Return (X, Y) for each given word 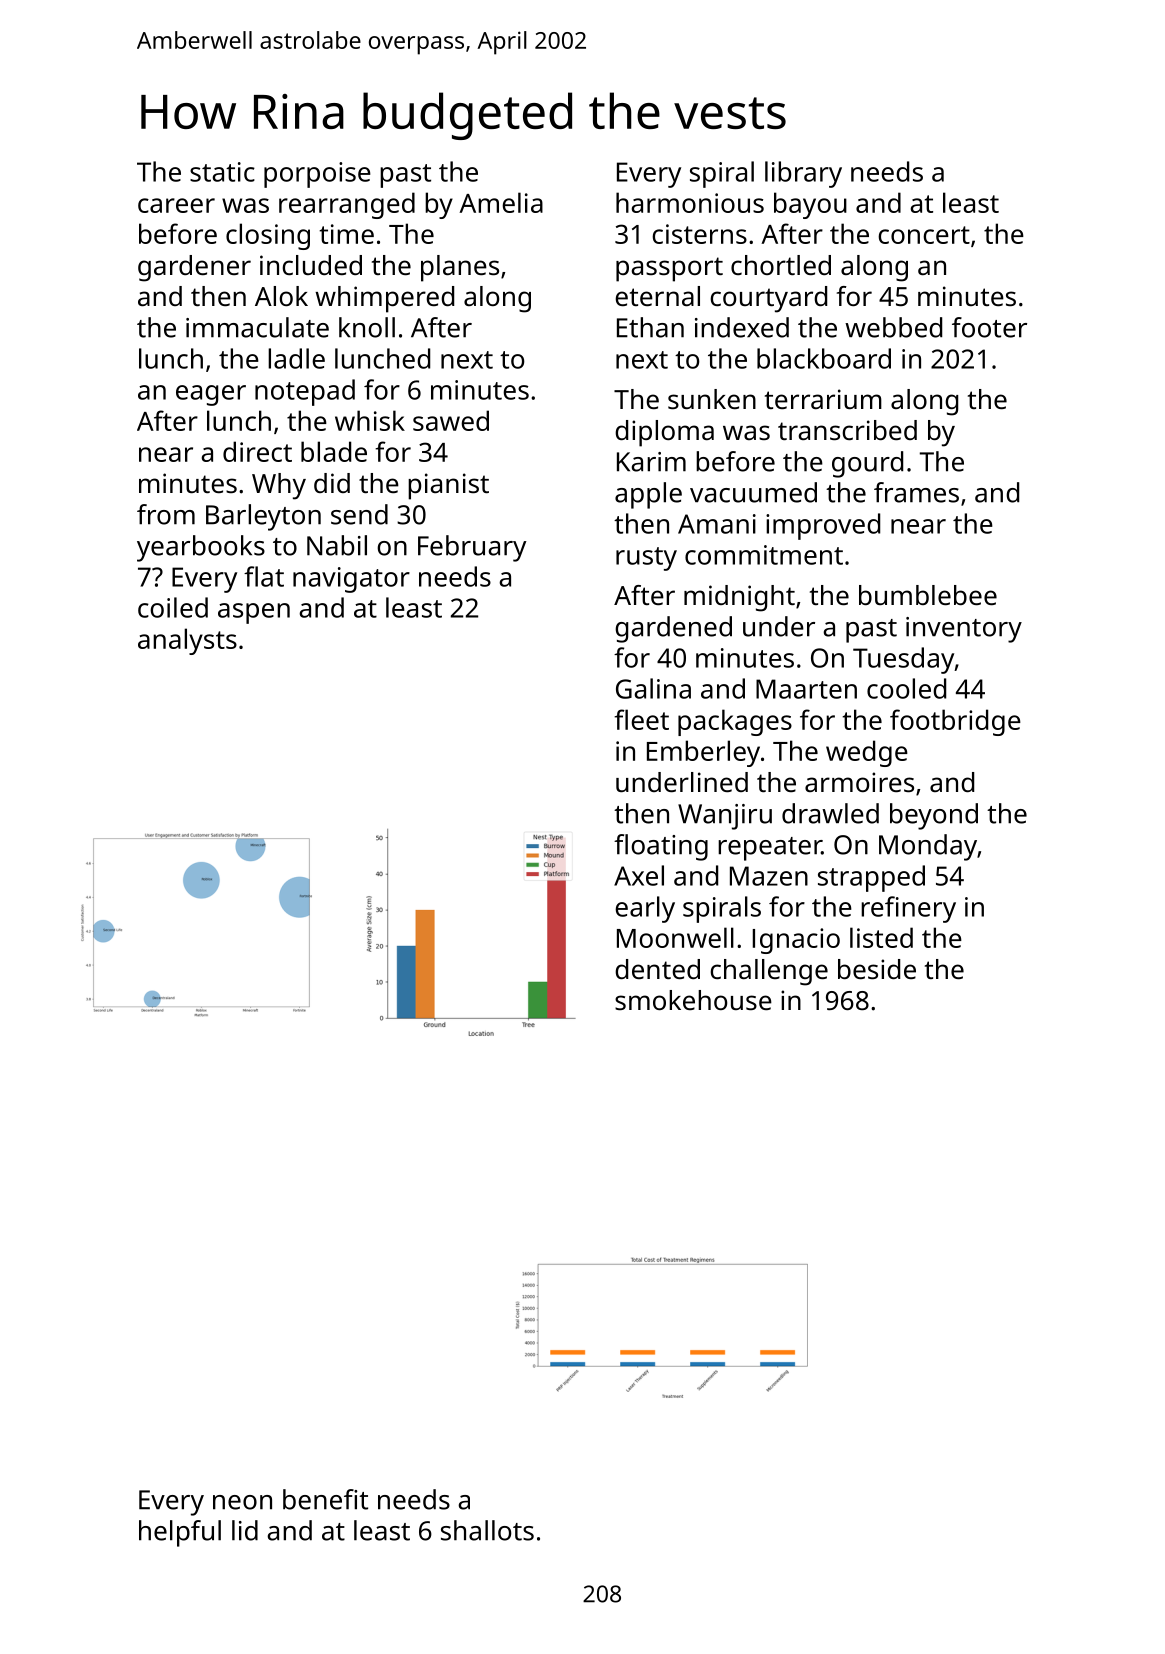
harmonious (690, 202)
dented (657, 969)
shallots (487, 1530)
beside (877, 969)
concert (924, 235)
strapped (871, 878)
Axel (639, 875)
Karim (651, 462)
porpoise (317, 175)
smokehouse (693, 1000)
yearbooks (201, 548)
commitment (764, 555)
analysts (187, 641)
